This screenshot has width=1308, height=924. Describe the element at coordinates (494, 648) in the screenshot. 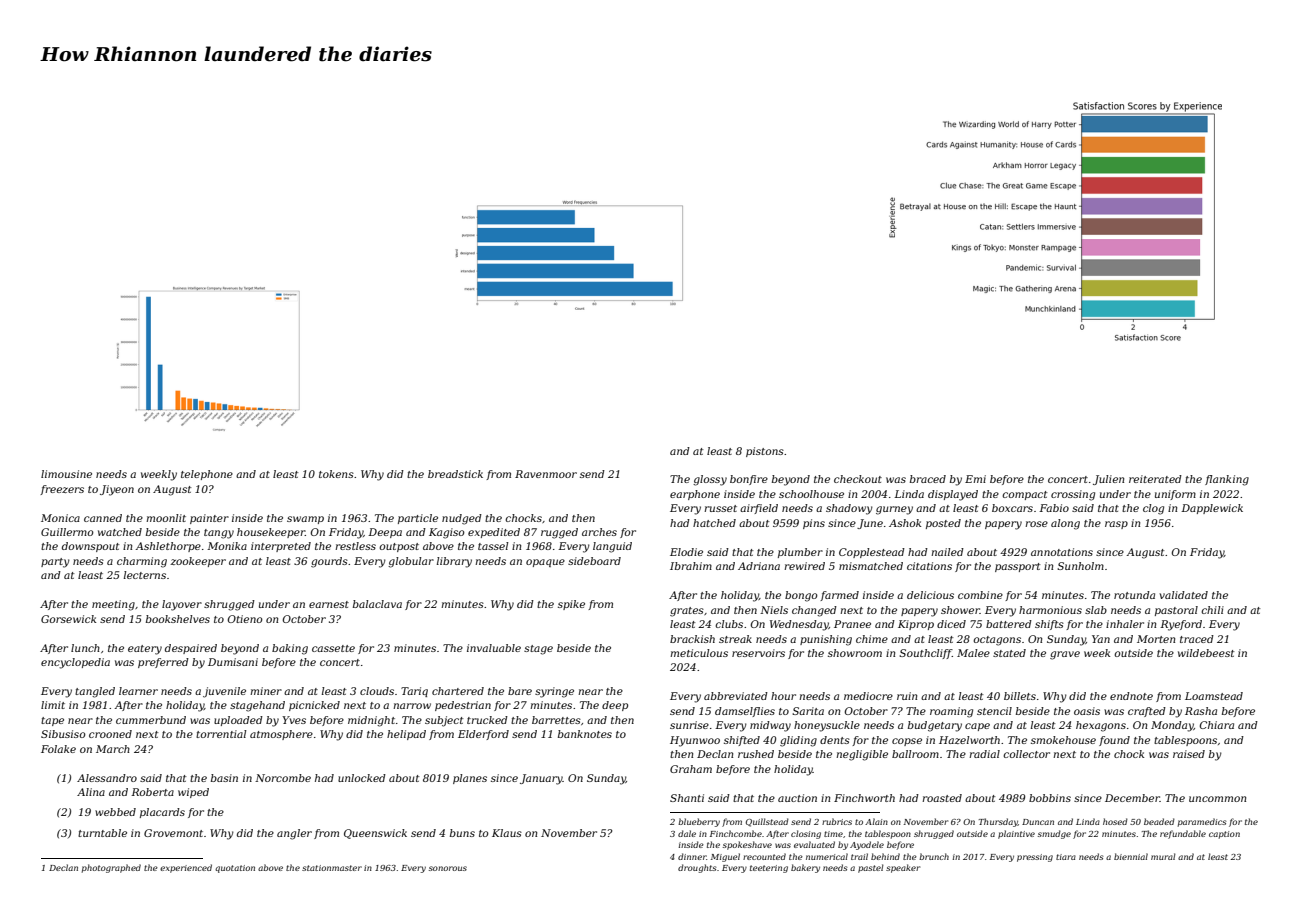

I see `invaluable` at that location.
